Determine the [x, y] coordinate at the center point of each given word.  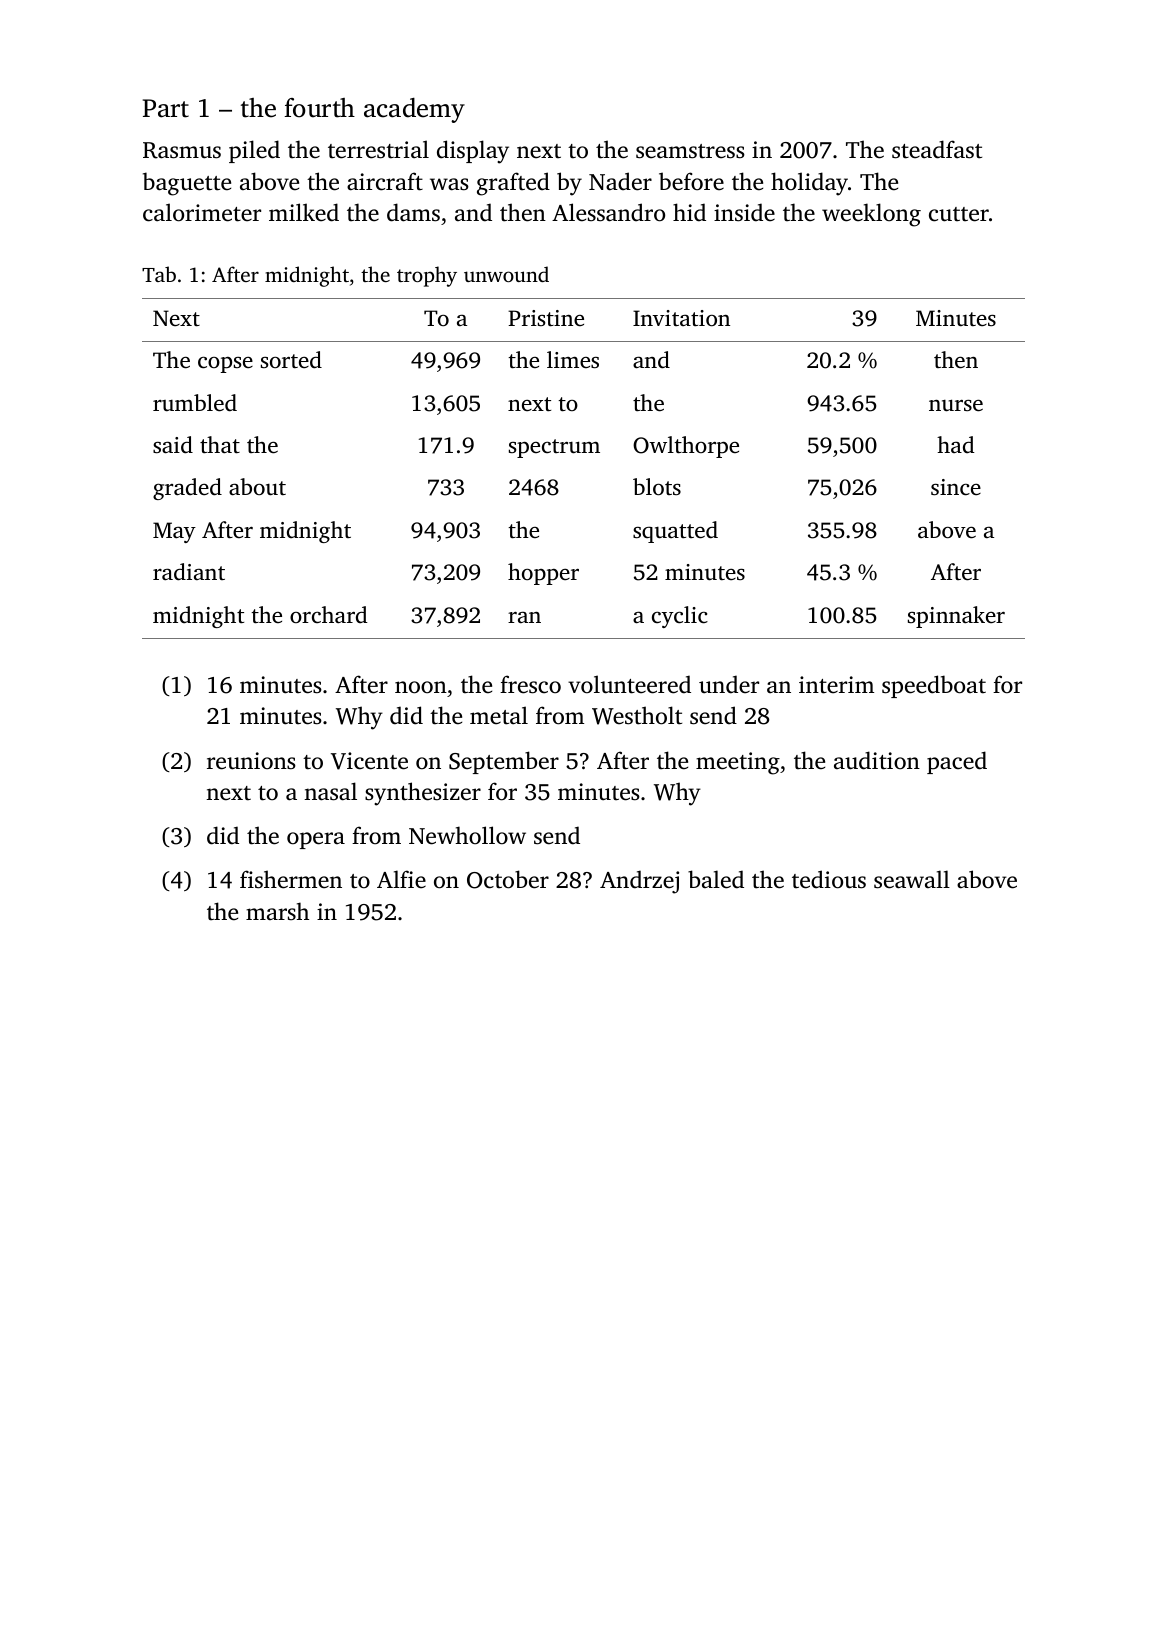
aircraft [385, 181]
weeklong [871, 215]
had [956, 444]
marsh [277, 911]
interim [836, 685]
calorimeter [202, 212]
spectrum [554, 448]
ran [524, 617]
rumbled [195, 403]
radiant [189, 572]
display [473, 152]
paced [957, 762]
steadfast [937, 149]
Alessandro [608, 212]
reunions [251, 761]
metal [499, 715]
